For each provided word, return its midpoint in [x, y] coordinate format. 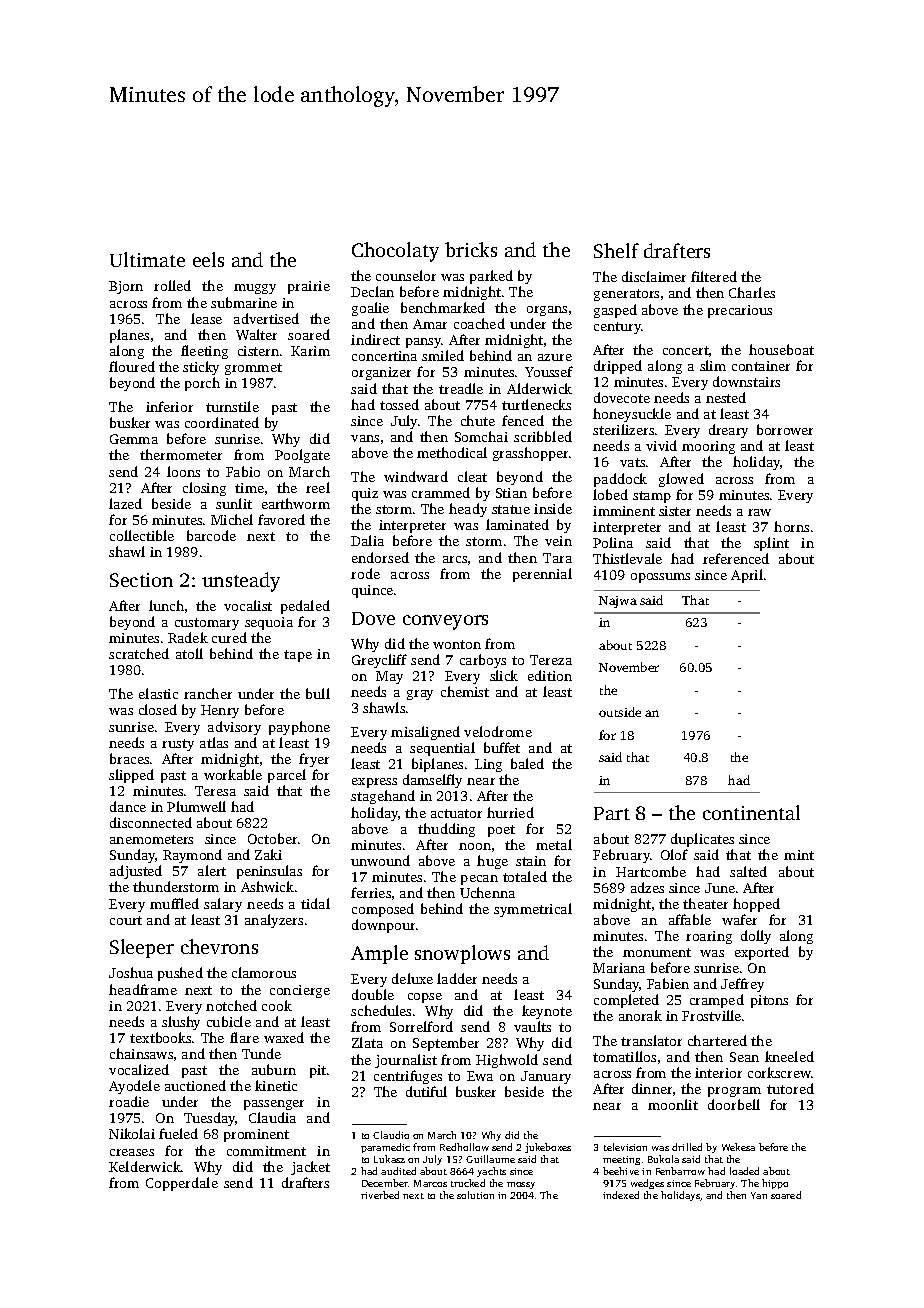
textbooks [160, 1037]
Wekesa [738, 1147]
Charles [752, 292]
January [546, 1077]
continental [751, 812]
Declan [372, 291]
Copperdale [182, 1184]
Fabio [243, 471]
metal [554, 844]
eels [208, 259]
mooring [708, 447]
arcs [455, 559]
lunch [166, 605]
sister [675, 511]
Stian [511, 493]
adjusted [136, 872]
